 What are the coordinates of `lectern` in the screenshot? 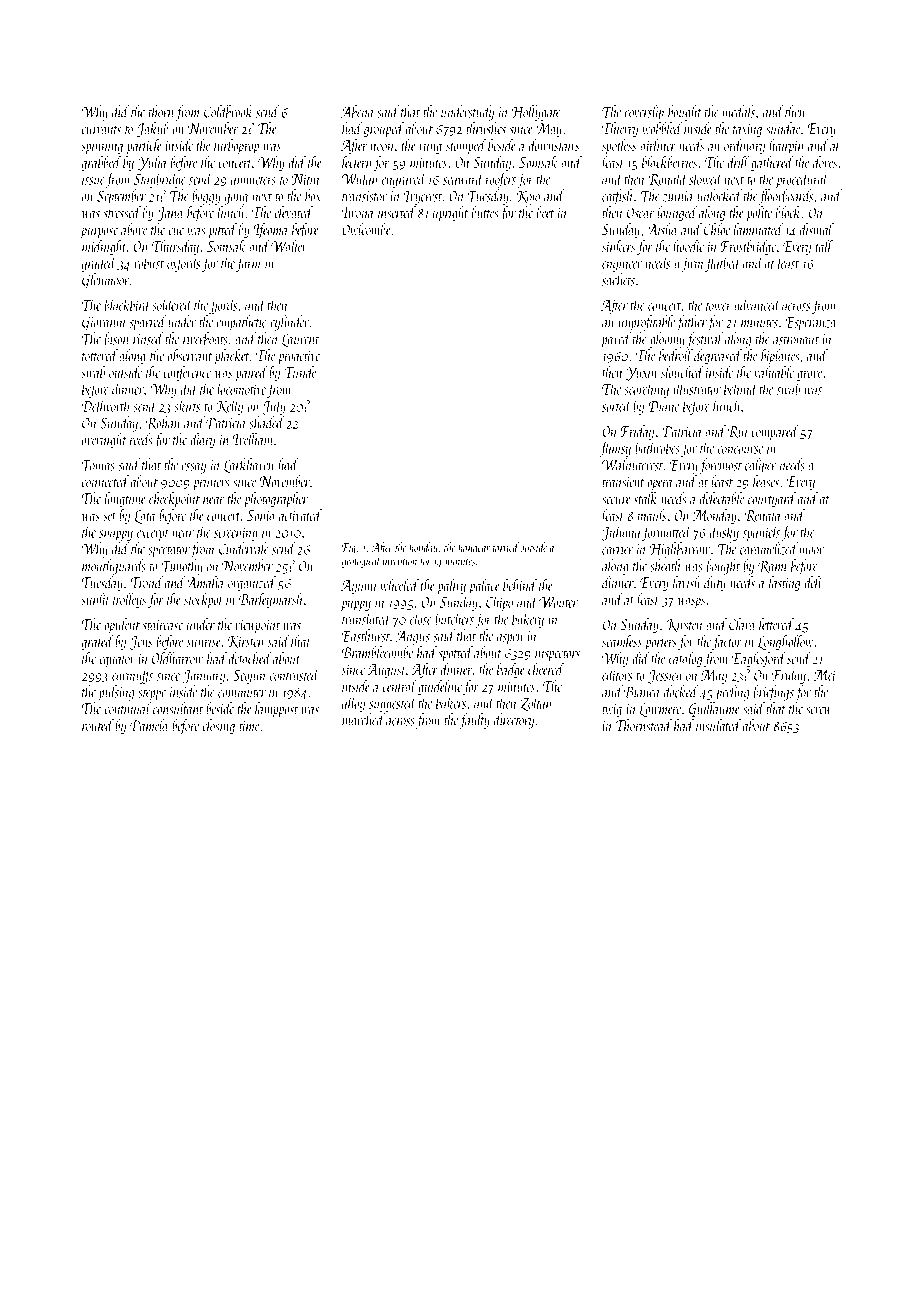 It's located at (357, 162).
